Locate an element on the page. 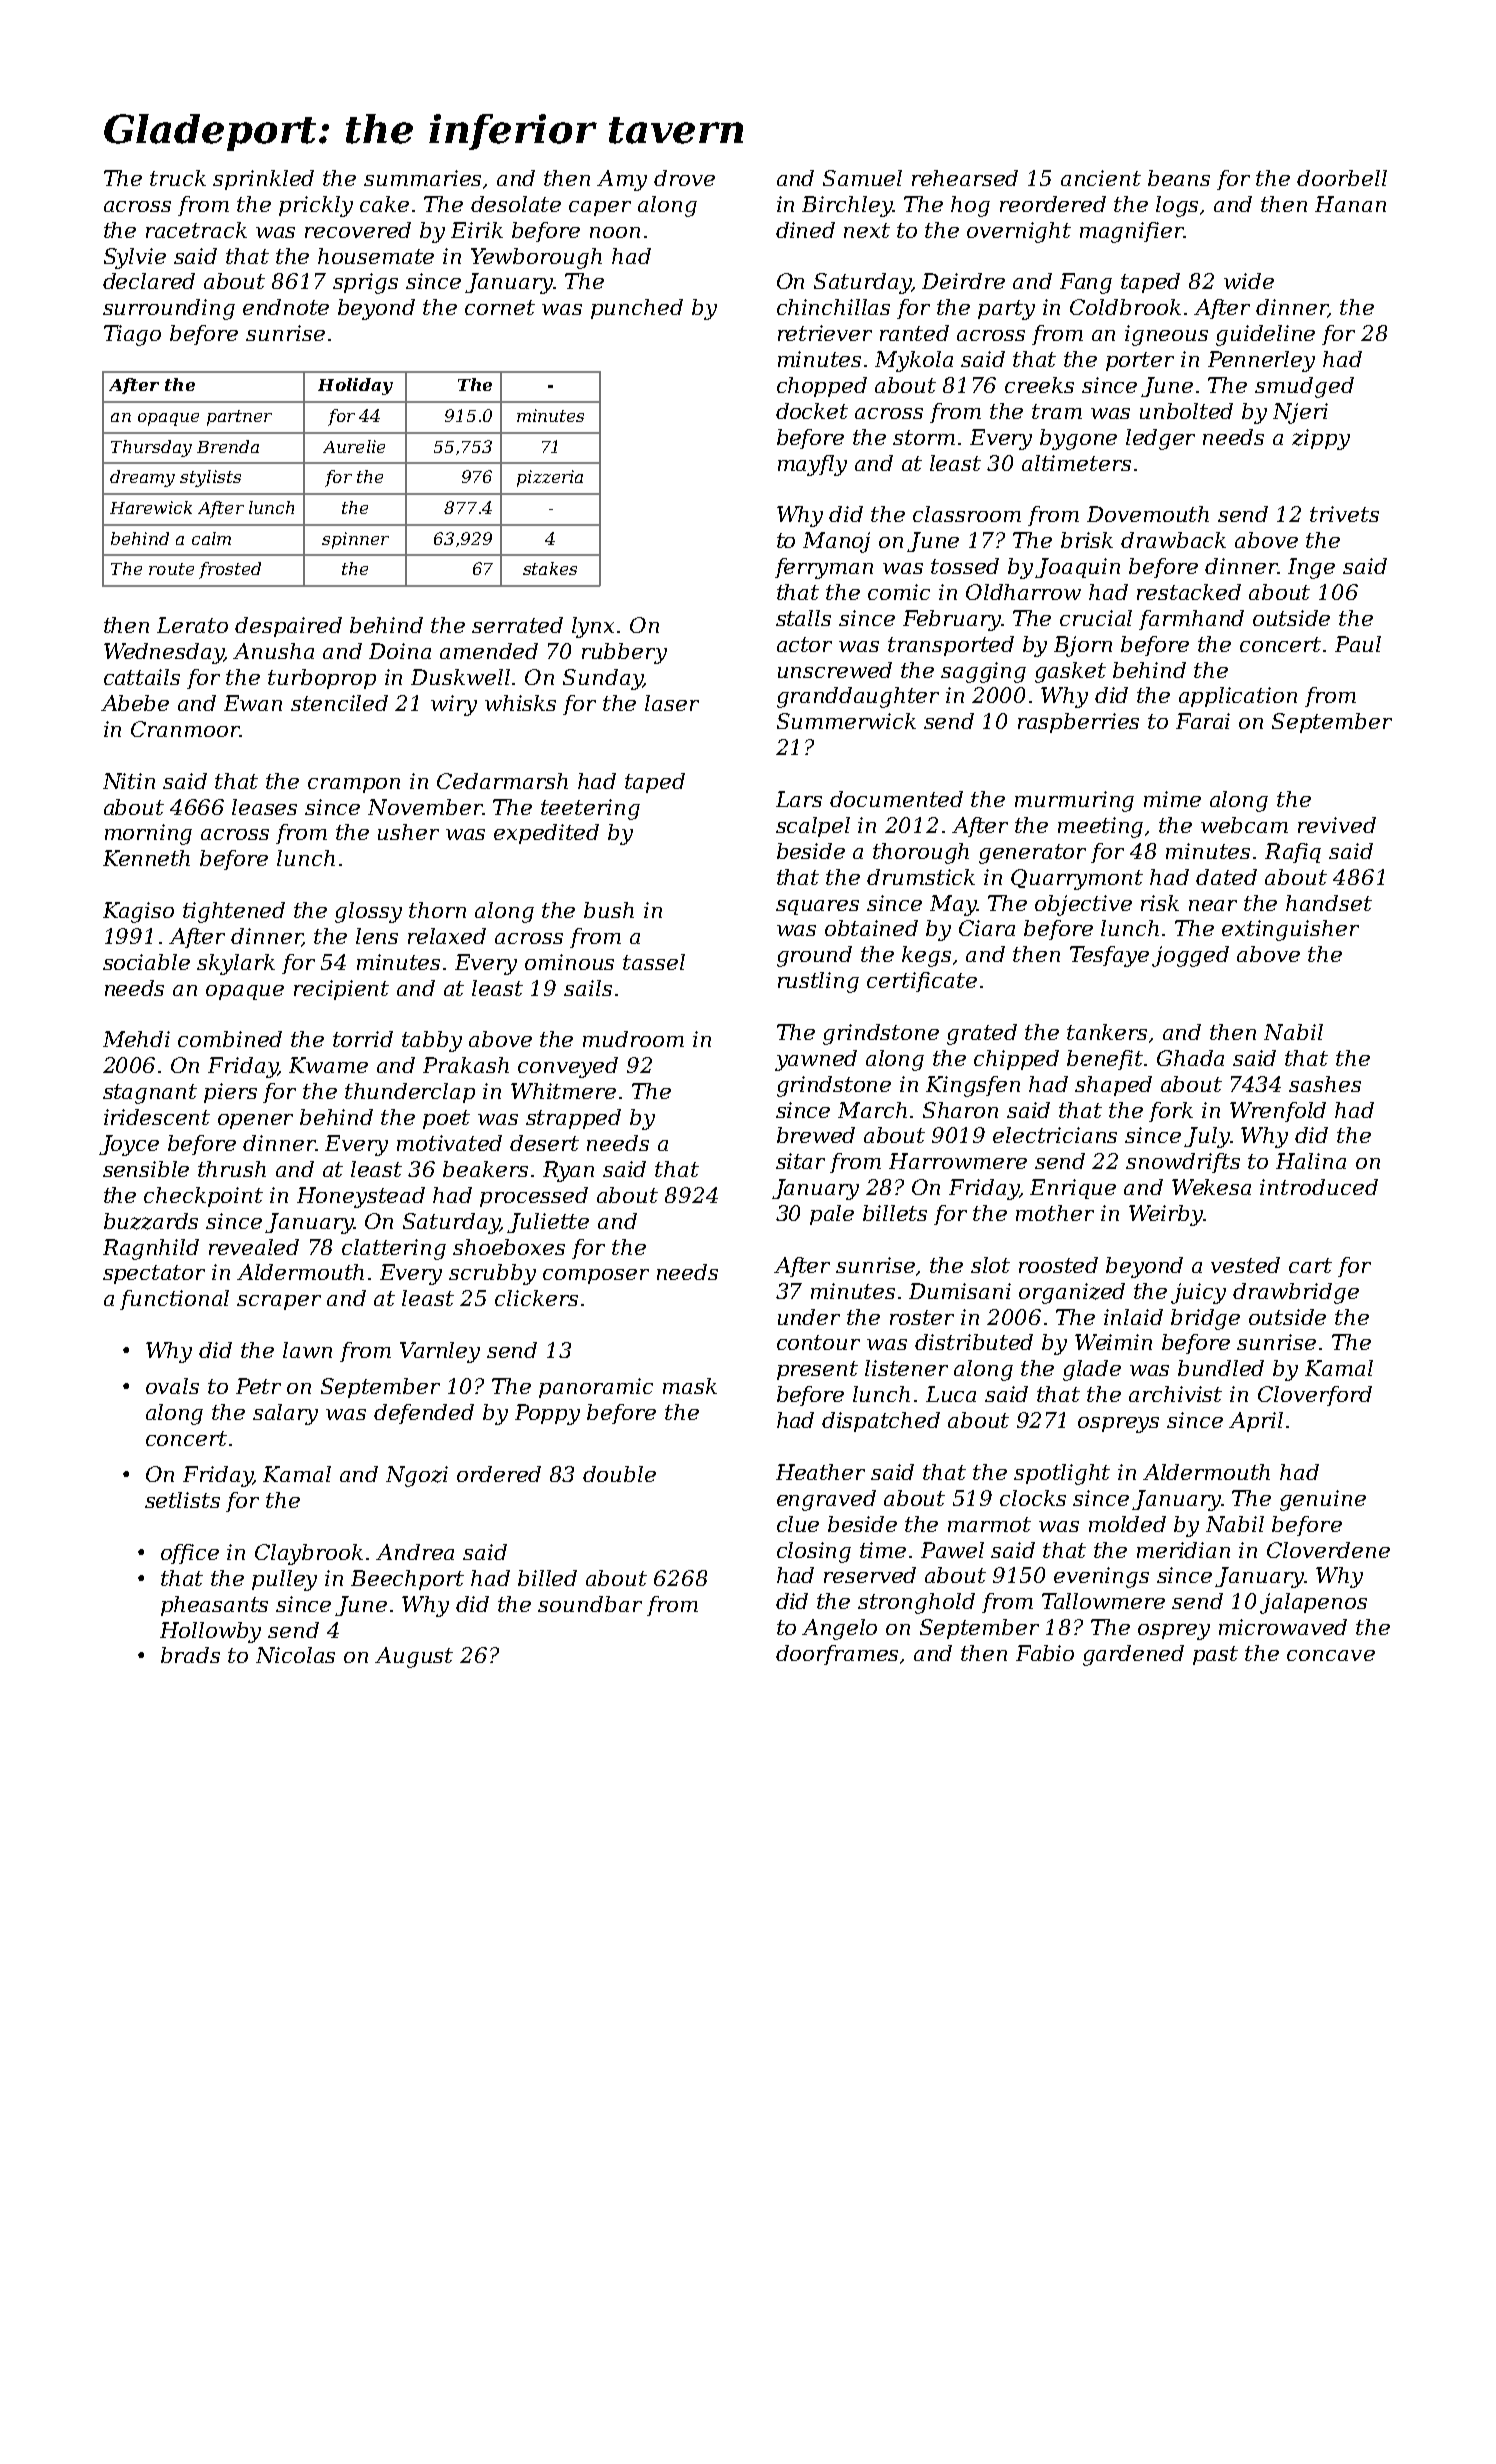 The image size is (1496, 2464). Yewborough is located at coordinates (536, 258).
